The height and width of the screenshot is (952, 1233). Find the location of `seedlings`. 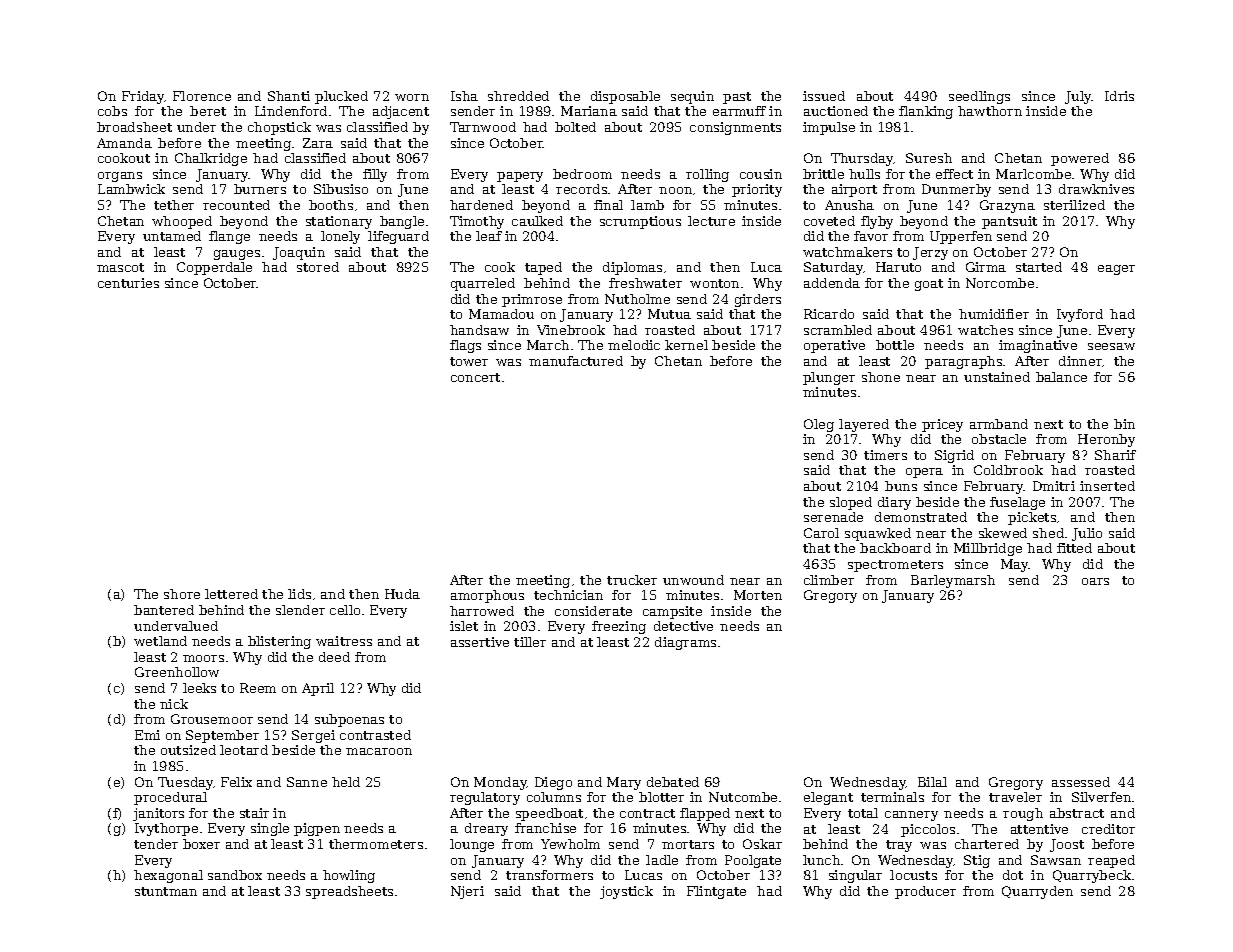

seedlings is located at coordinates (979, 97).
